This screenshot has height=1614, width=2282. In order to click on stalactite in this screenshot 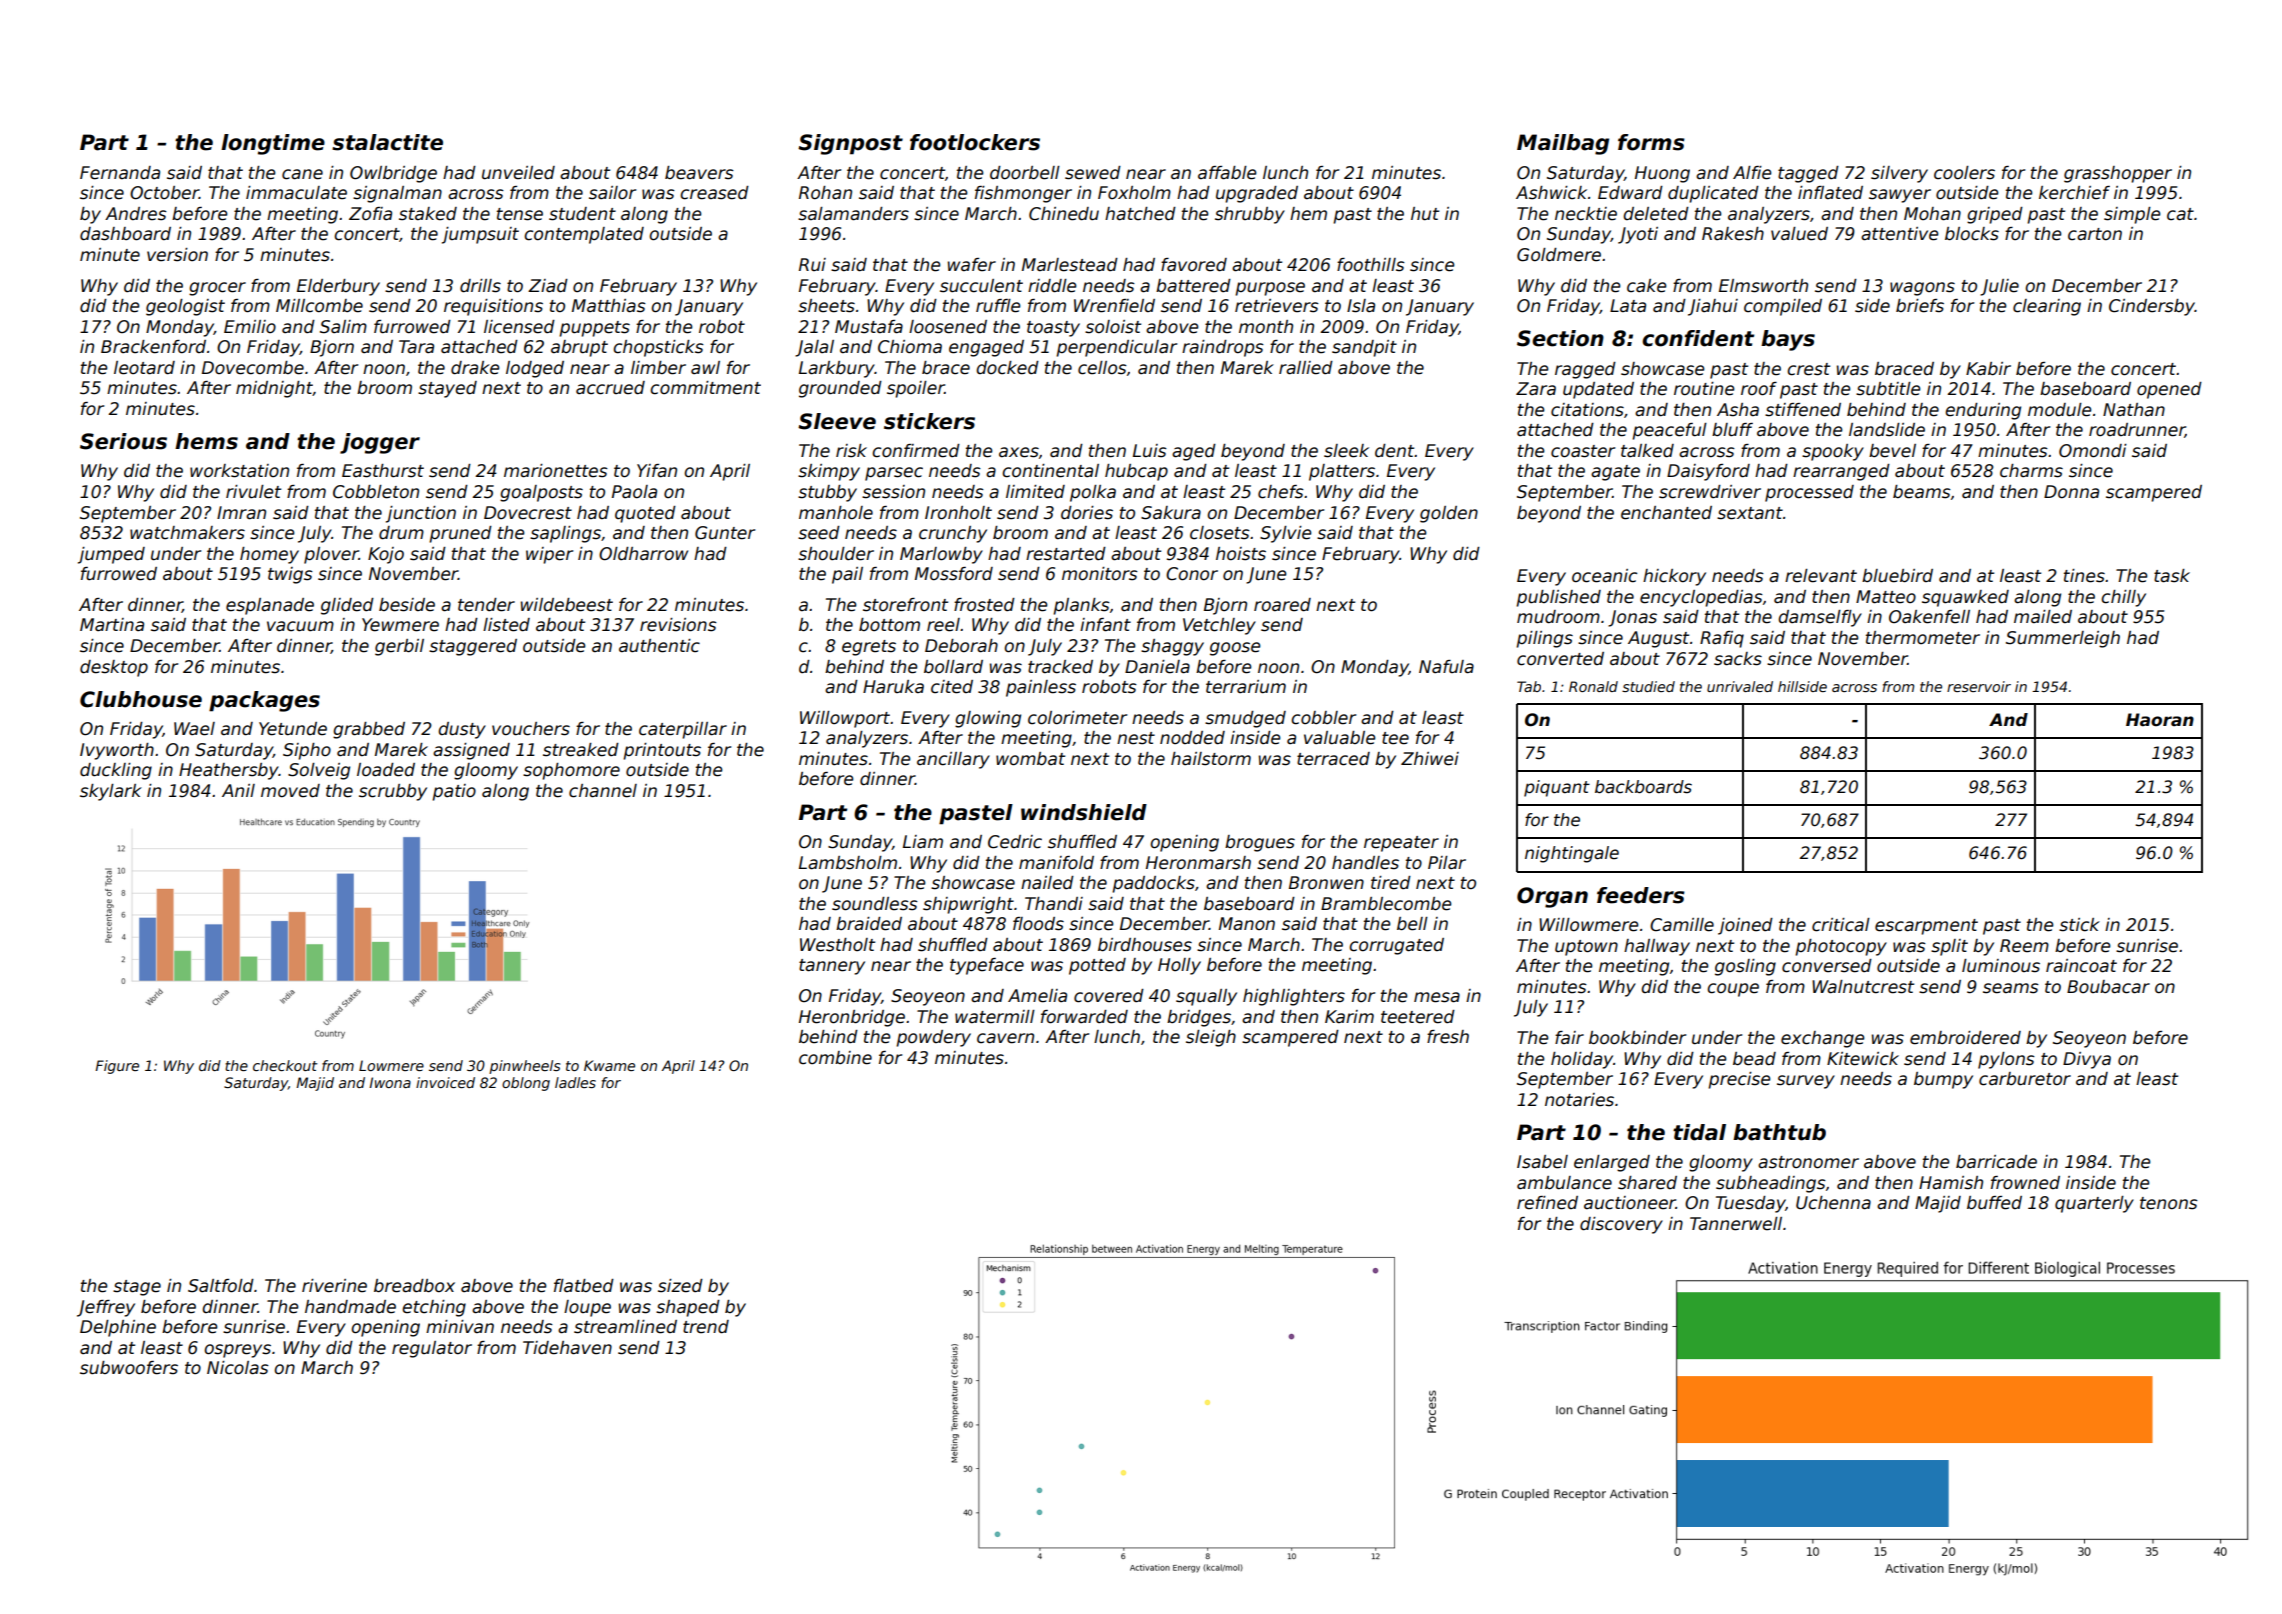, I will do `click(387, 142)`.
